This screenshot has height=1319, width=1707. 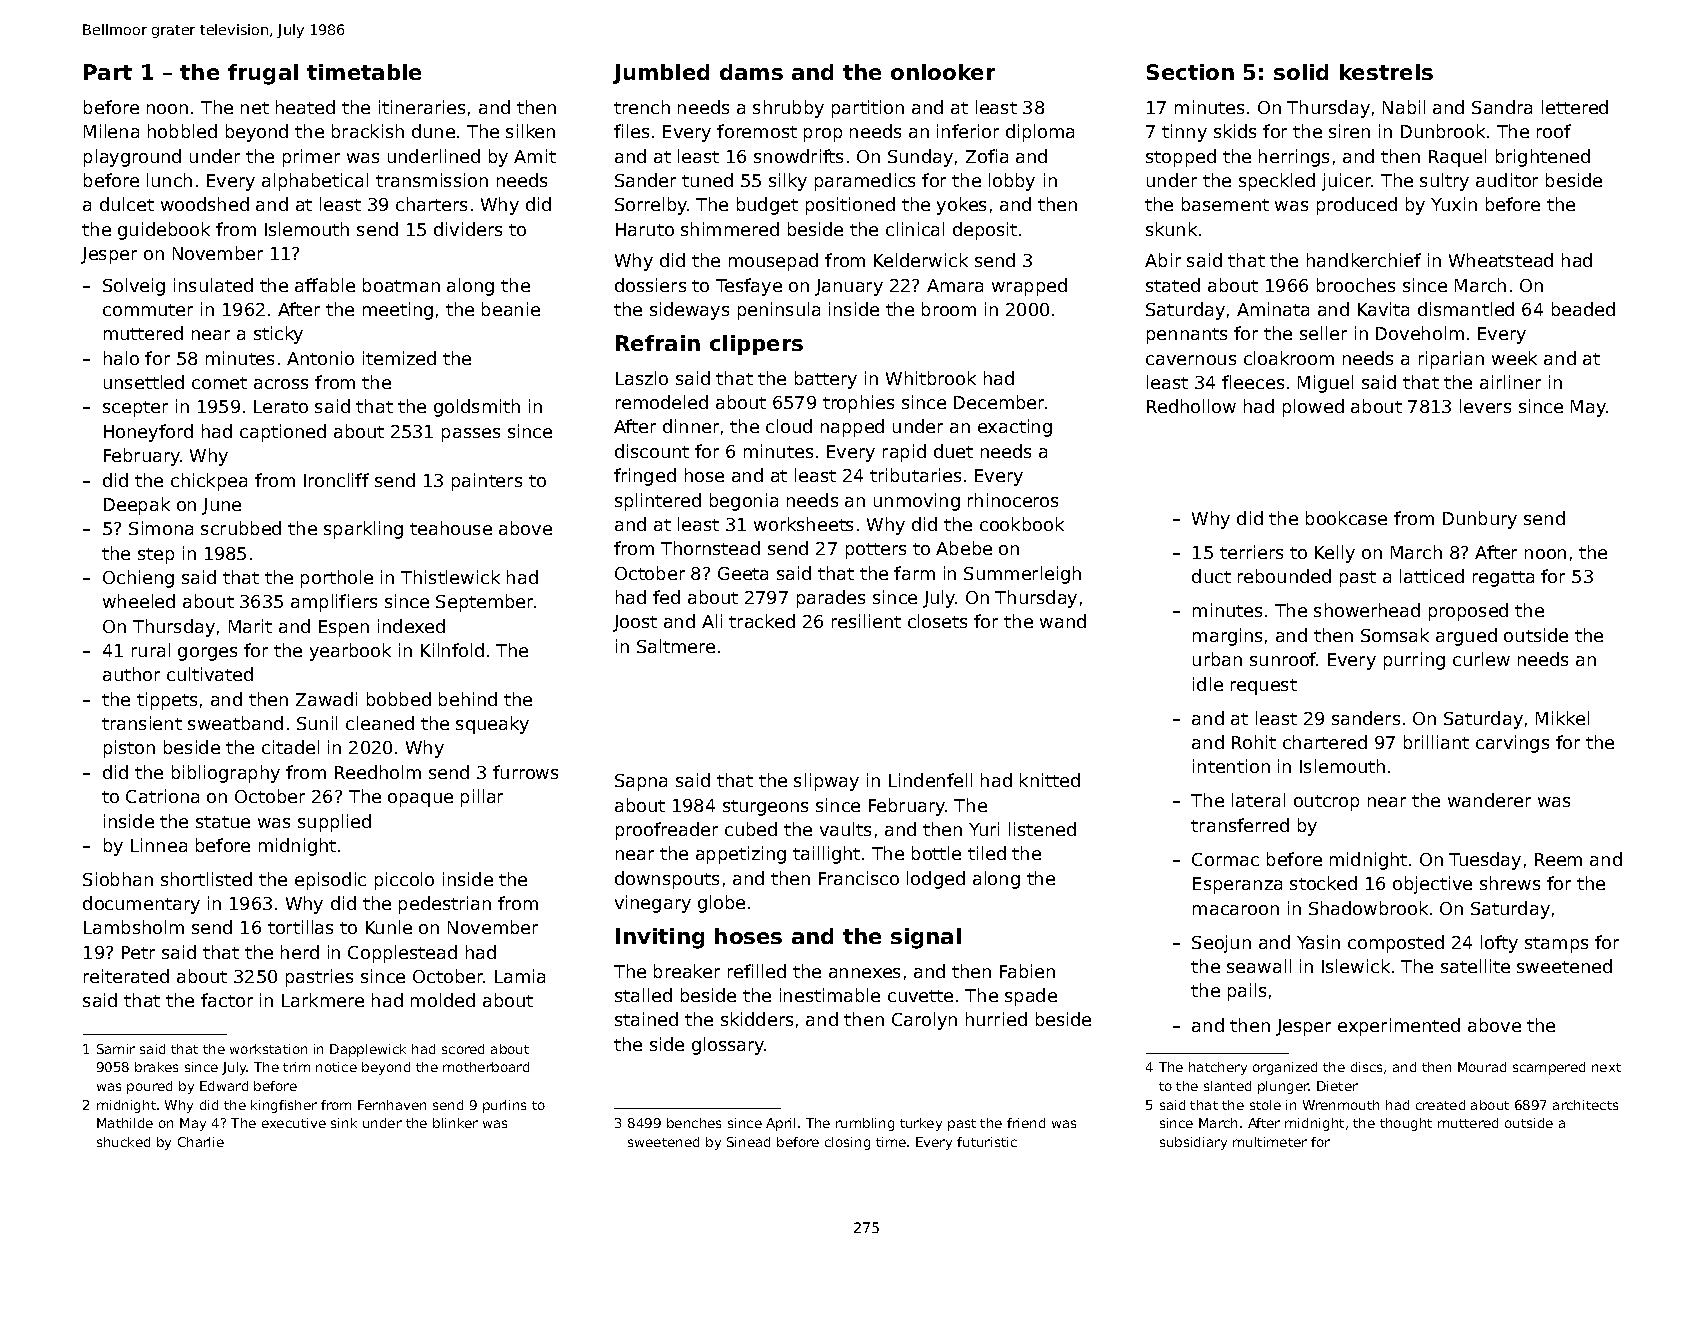 I want to click on auditor, so click(x=1507, y=180).
